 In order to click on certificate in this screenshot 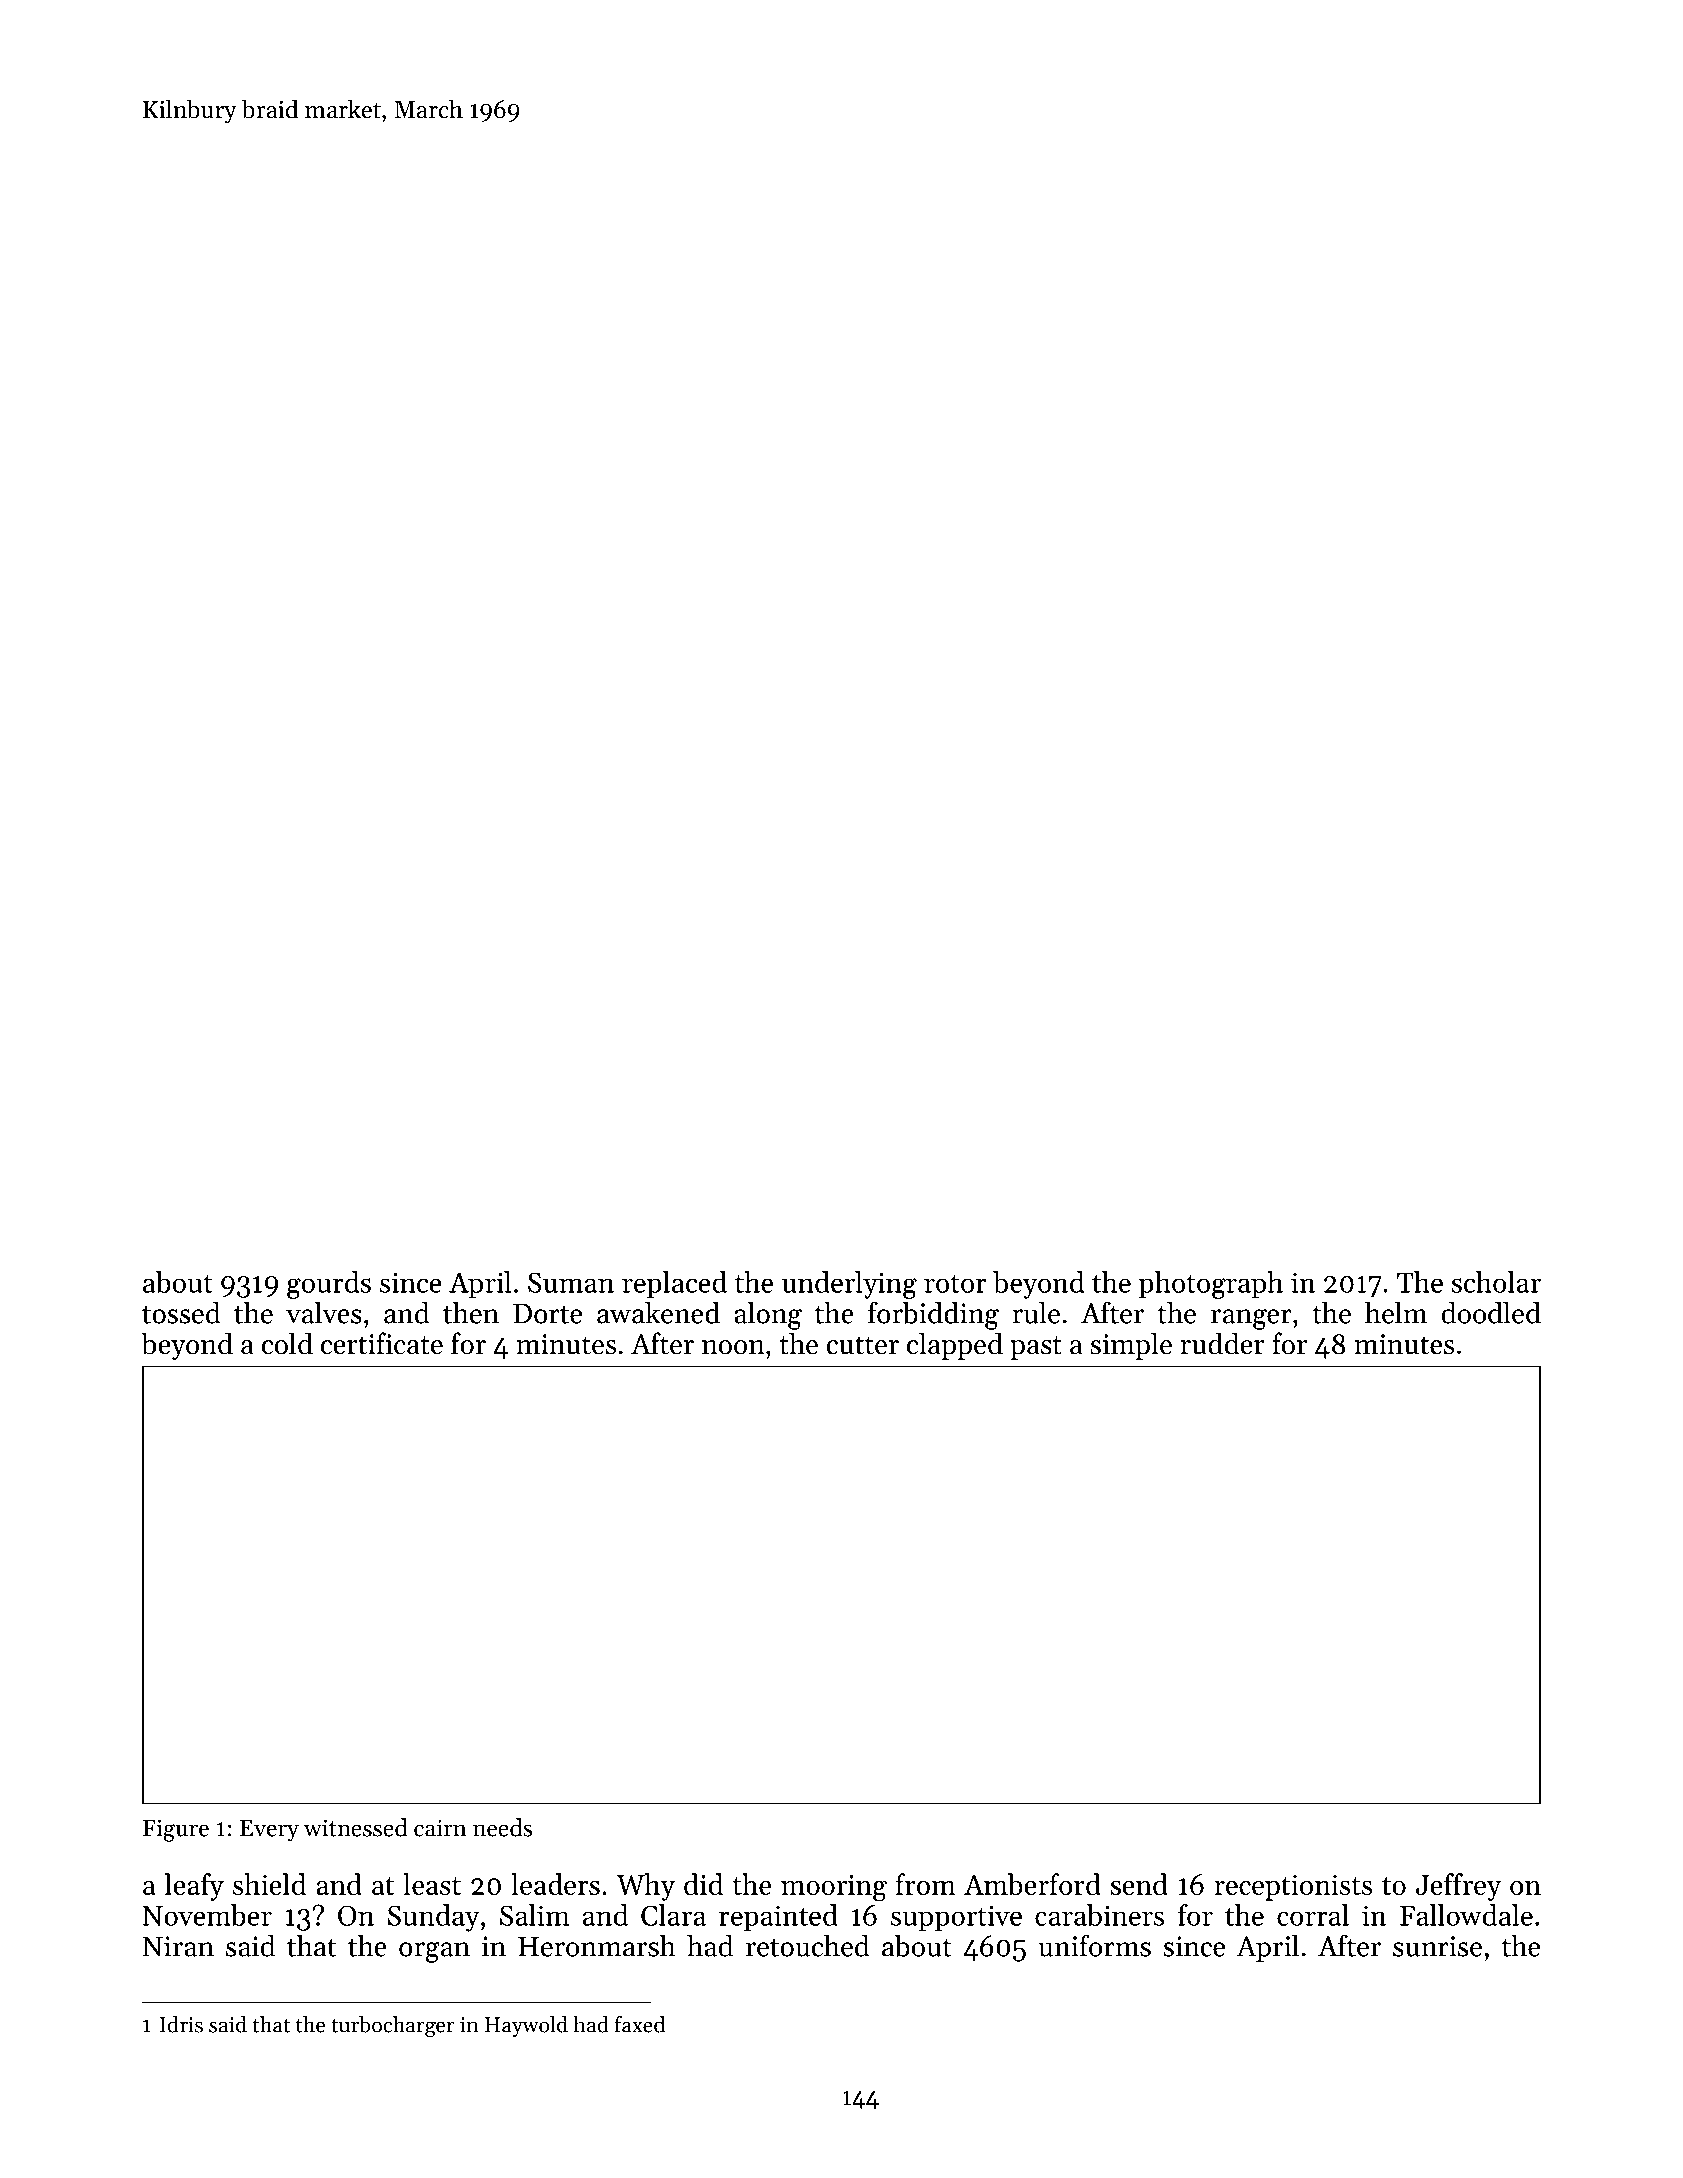, I will do `click(382, 1343)`.
